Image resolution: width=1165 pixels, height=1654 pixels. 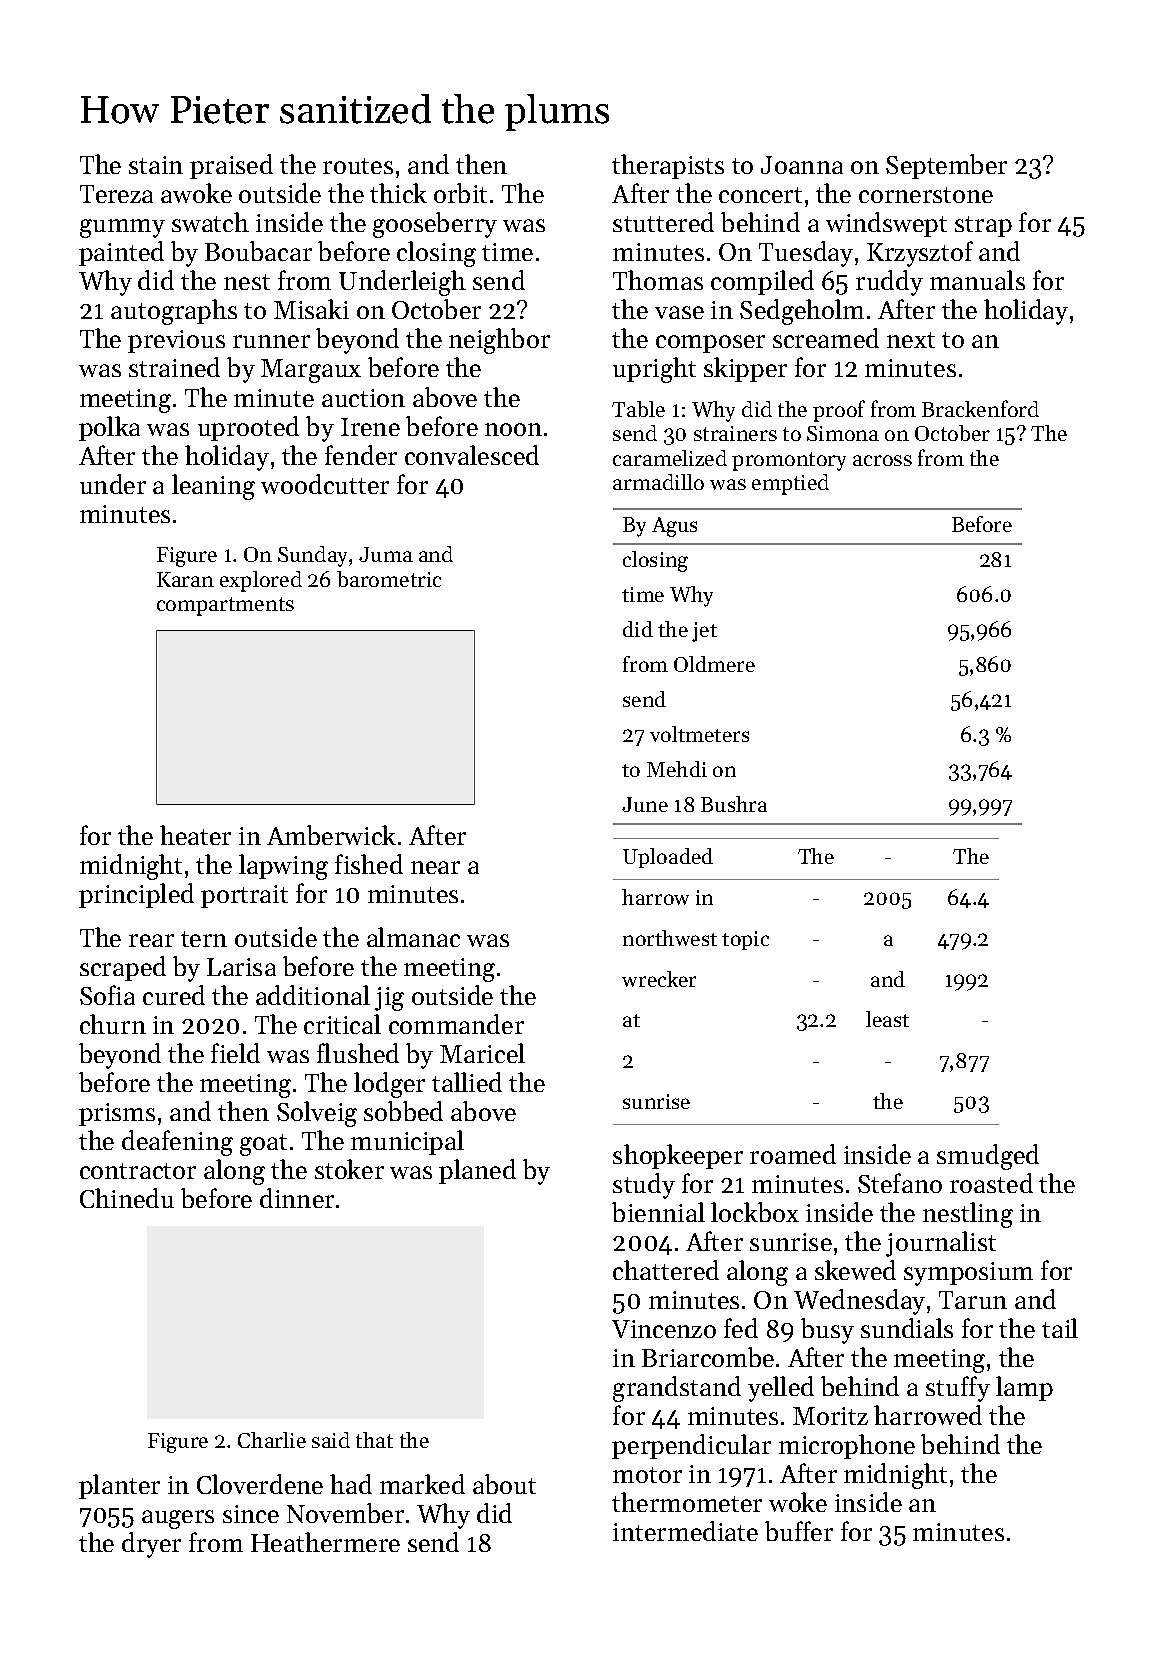 What do you see at coordinates (734, 804) in the document?
I see `Bushra` at bounding box center [734, 804].
